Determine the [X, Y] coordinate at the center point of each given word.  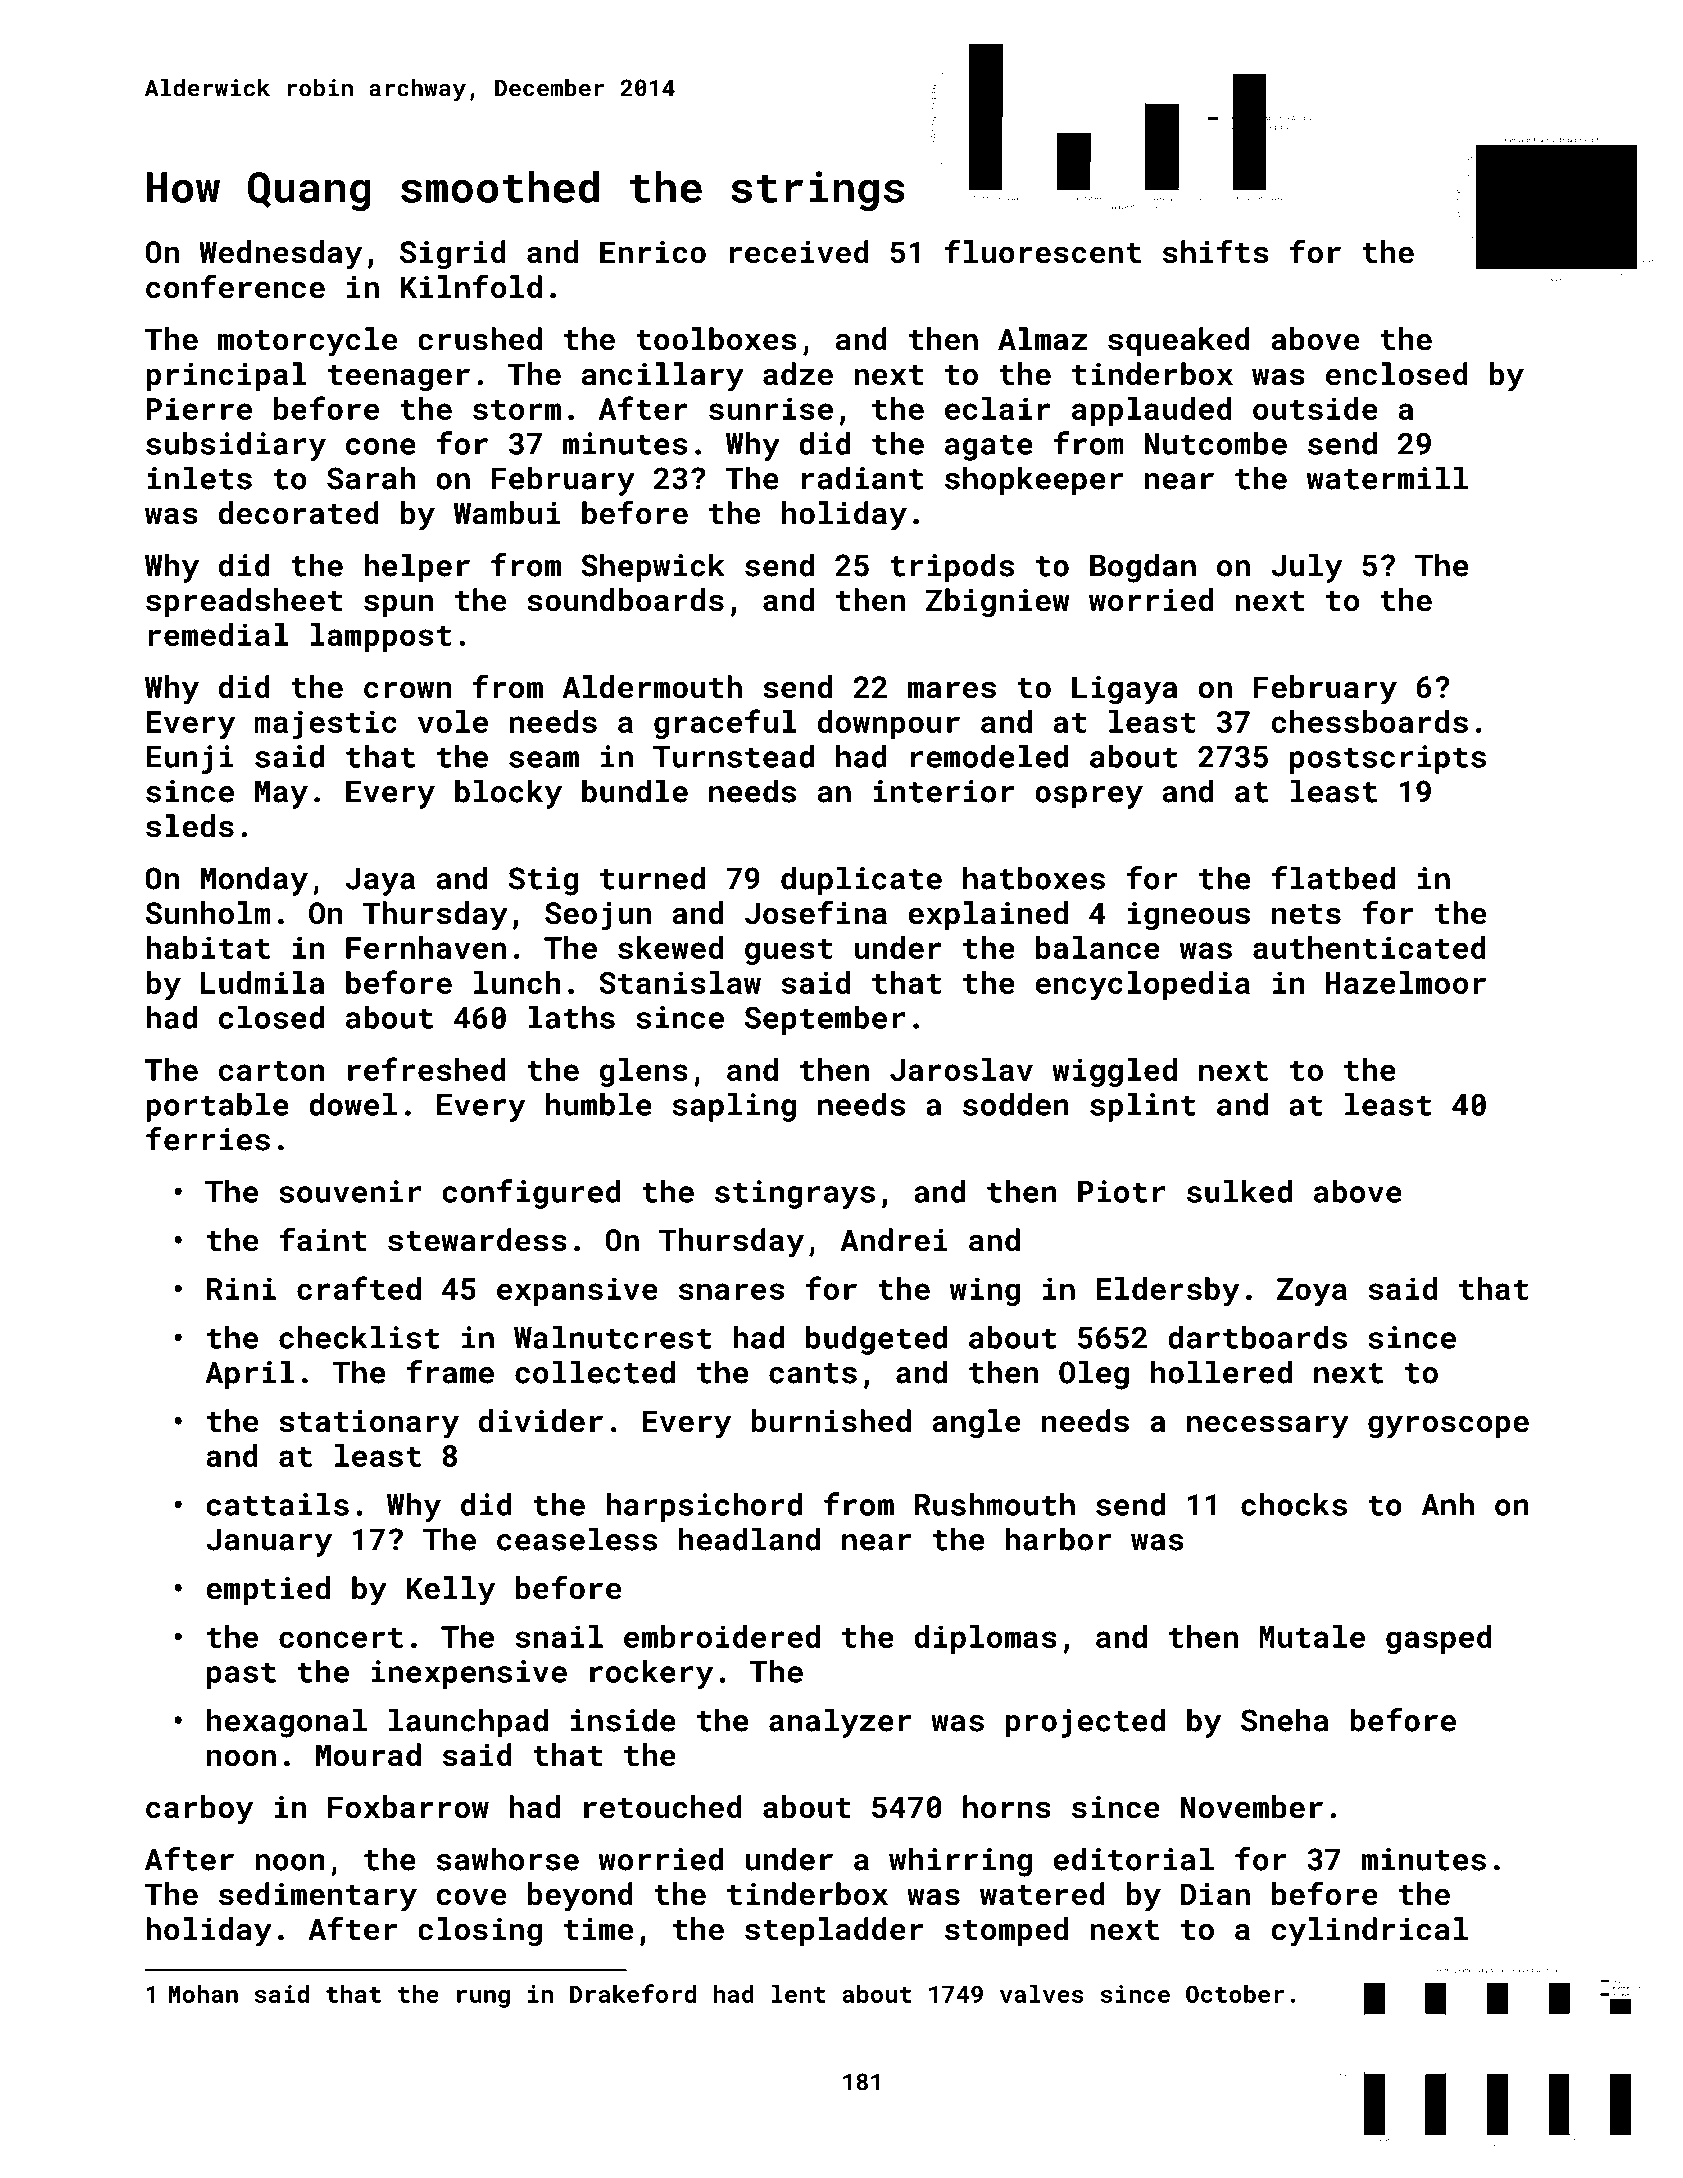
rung [483, 1999]
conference [235, 286]
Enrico [653, 252]
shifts [1215, 251]
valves [1042, 1994]
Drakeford [633, 1993]
